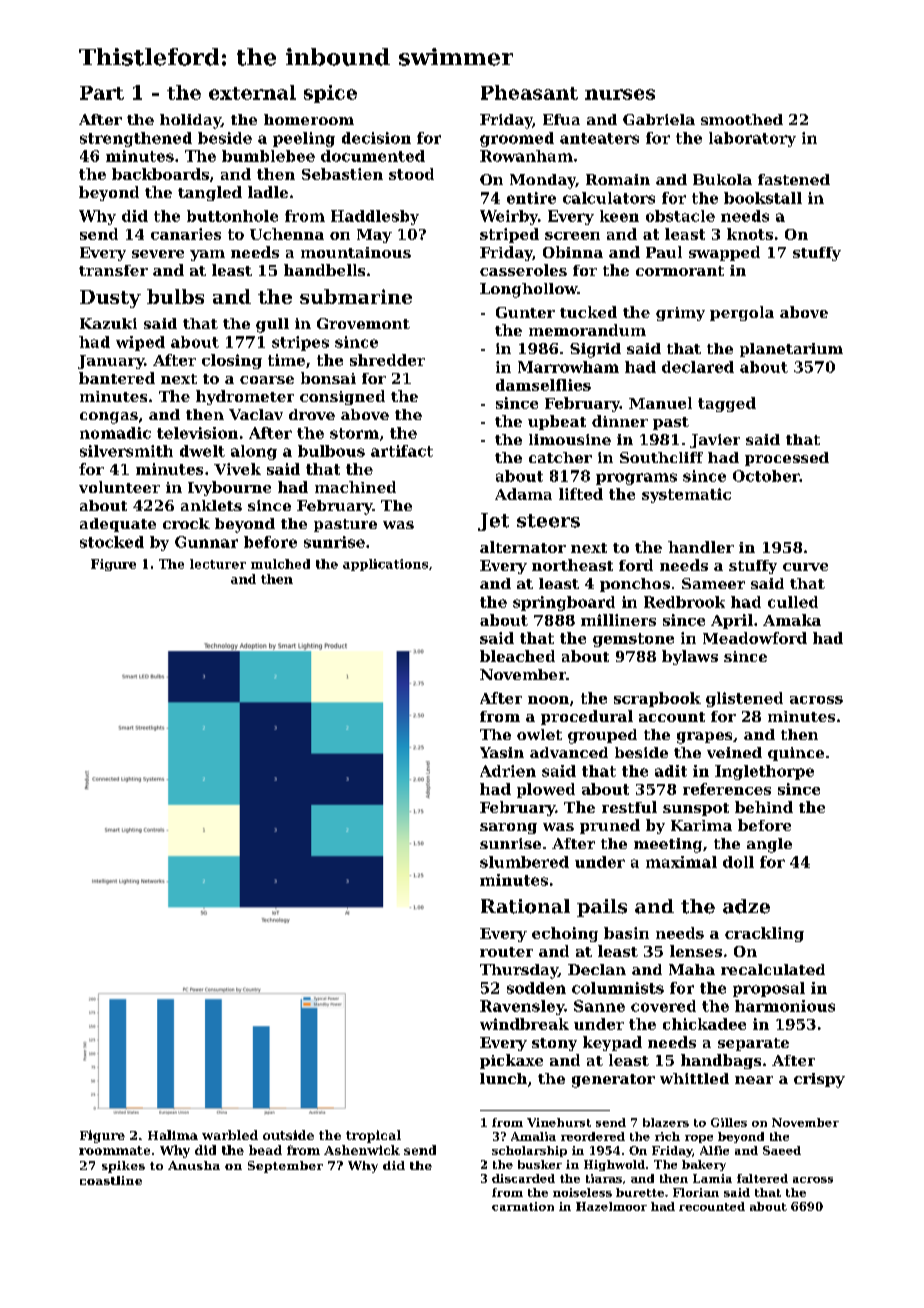  What do you see at coordinates (265, 1150) in the page?
I see `bead` at bounding box center [265, 1150].
